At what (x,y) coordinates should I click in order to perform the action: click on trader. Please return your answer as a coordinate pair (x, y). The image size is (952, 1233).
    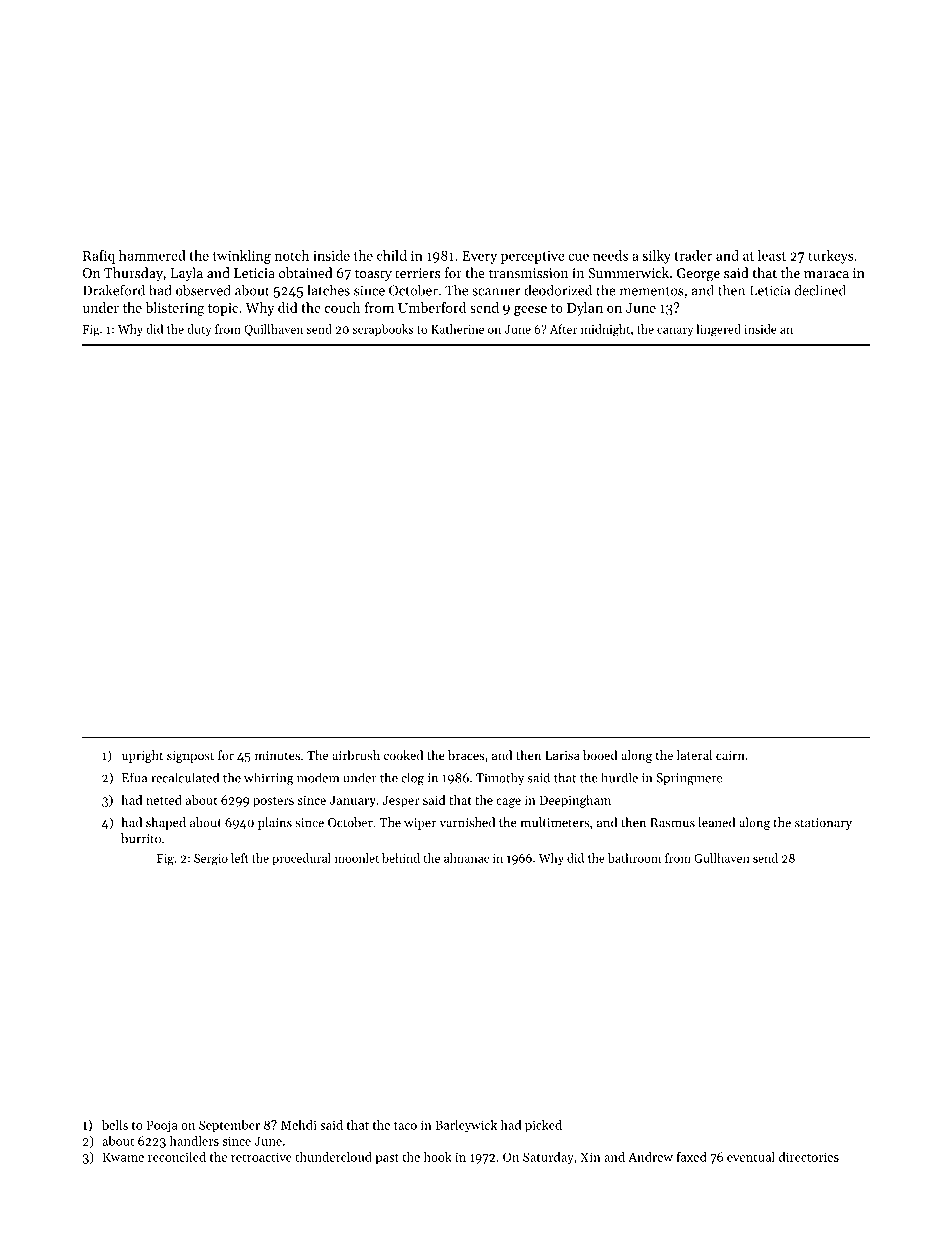
    Looking at the image, I should click on (693, 255).
